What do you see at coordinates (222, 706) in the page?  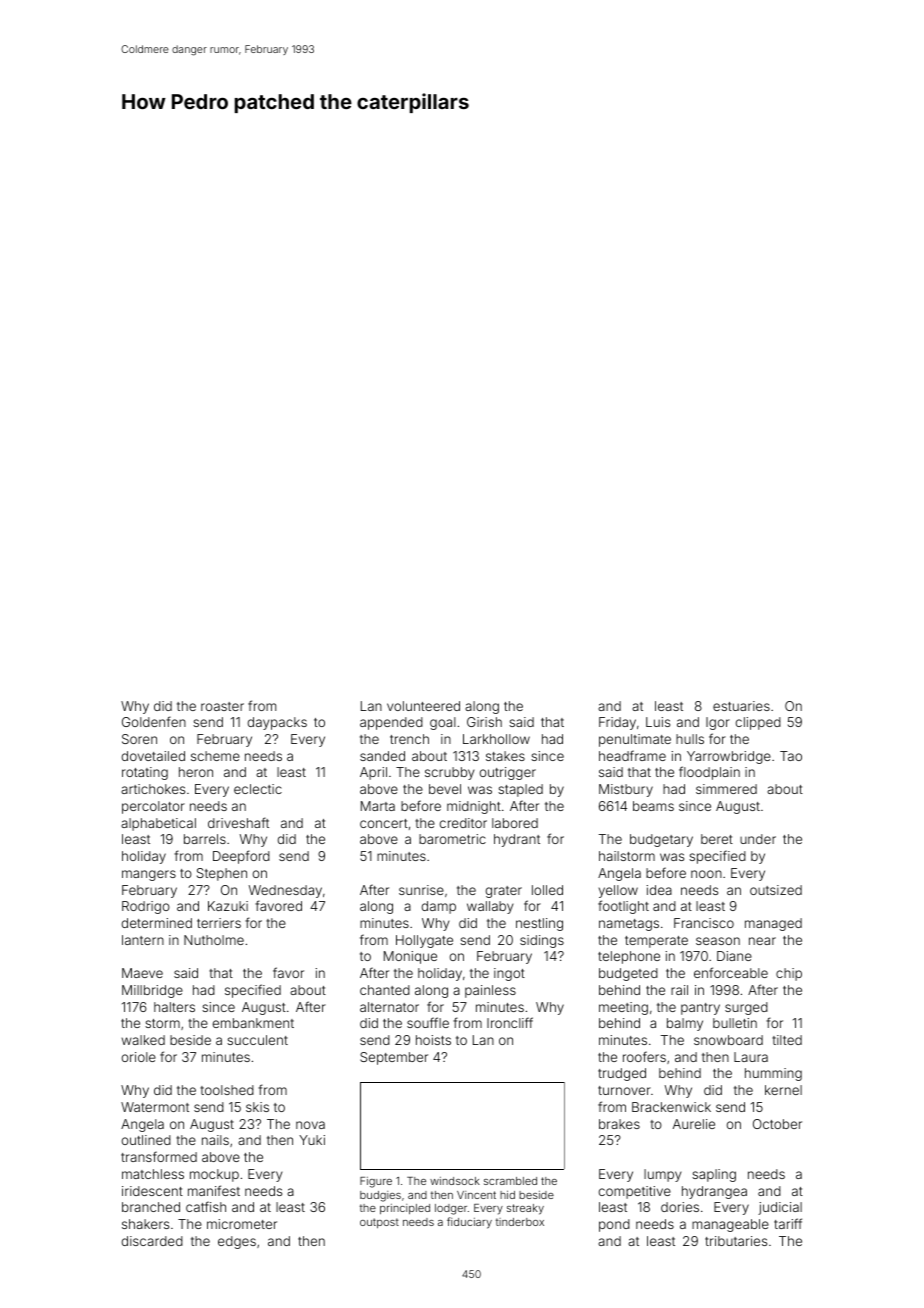 I see `roaster` at bounding box center [222, 706].
